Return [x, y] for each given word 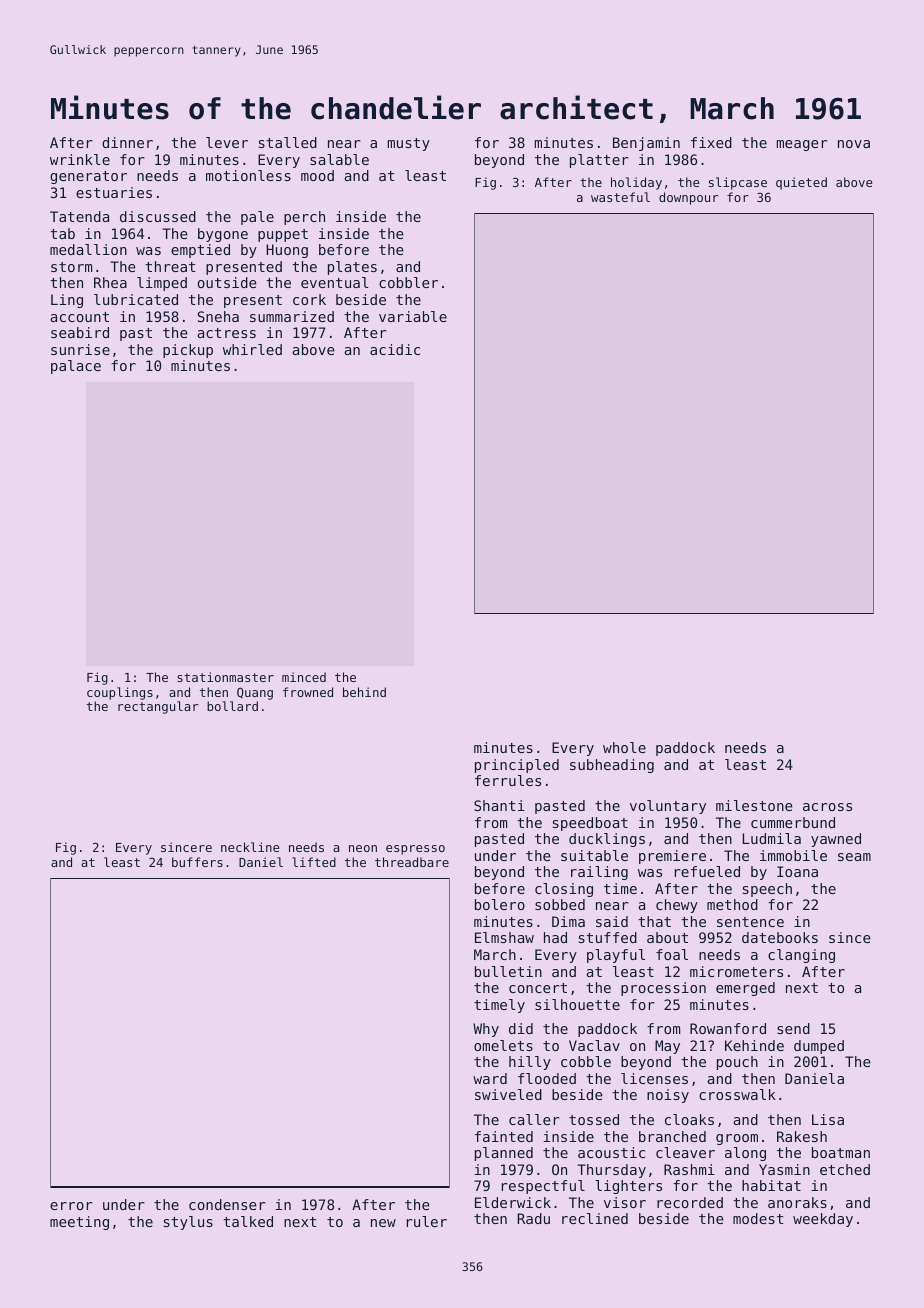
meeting [79, 1223]
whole [624, 747]
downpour [688, 198]
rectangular [158, 707]
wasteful [620, 197]
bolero [500, 904]
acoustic [611, 1152]
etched [845, 1169]
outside [227, 282]
